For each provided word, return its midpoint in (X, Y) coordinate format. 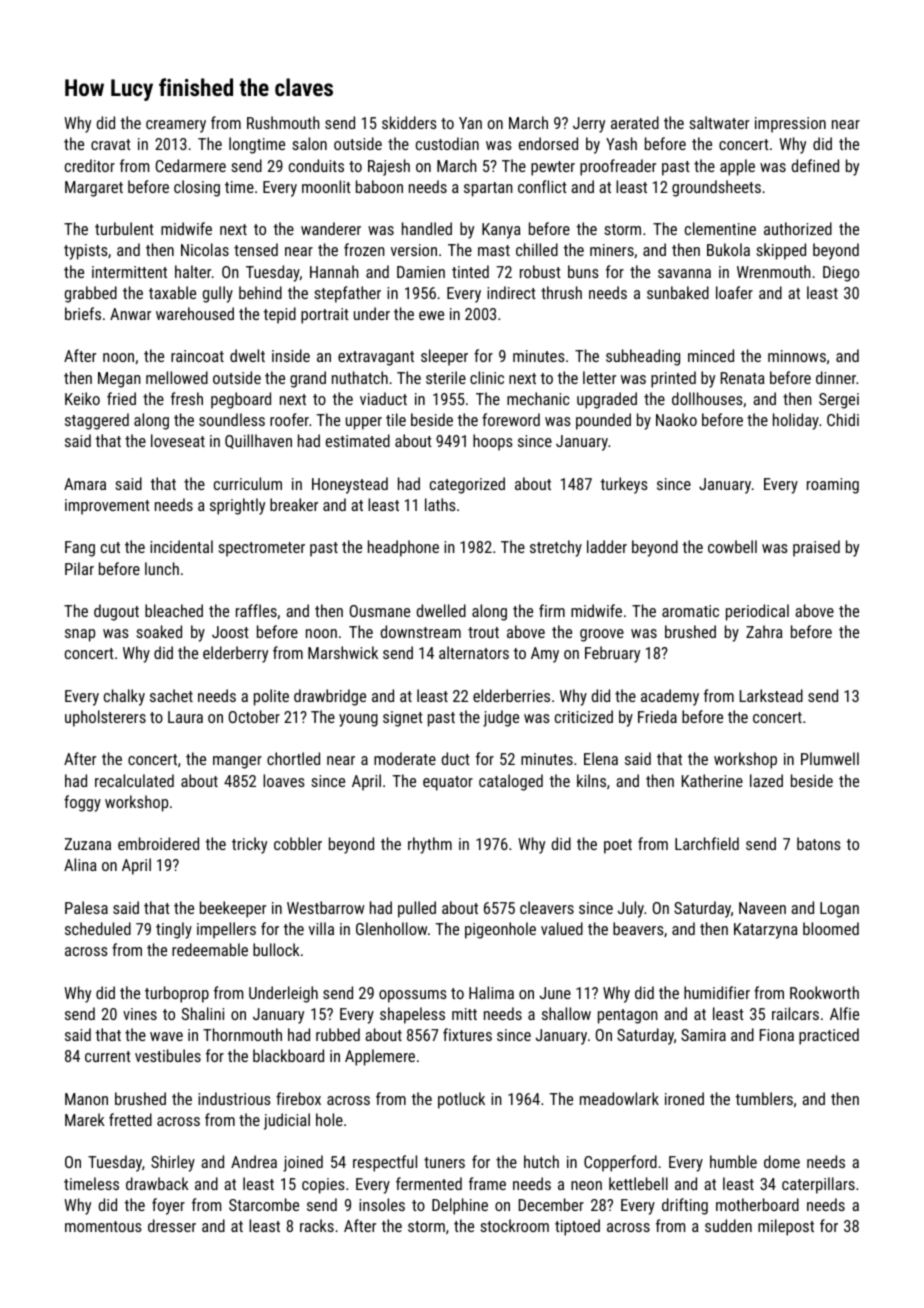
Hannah (334, 271)
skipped (781, 251)
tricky (249, 845)
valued (562, 928)
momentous (103, 1226)
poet (618, 846)
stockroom (514, 1225)
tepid (279, 315)
